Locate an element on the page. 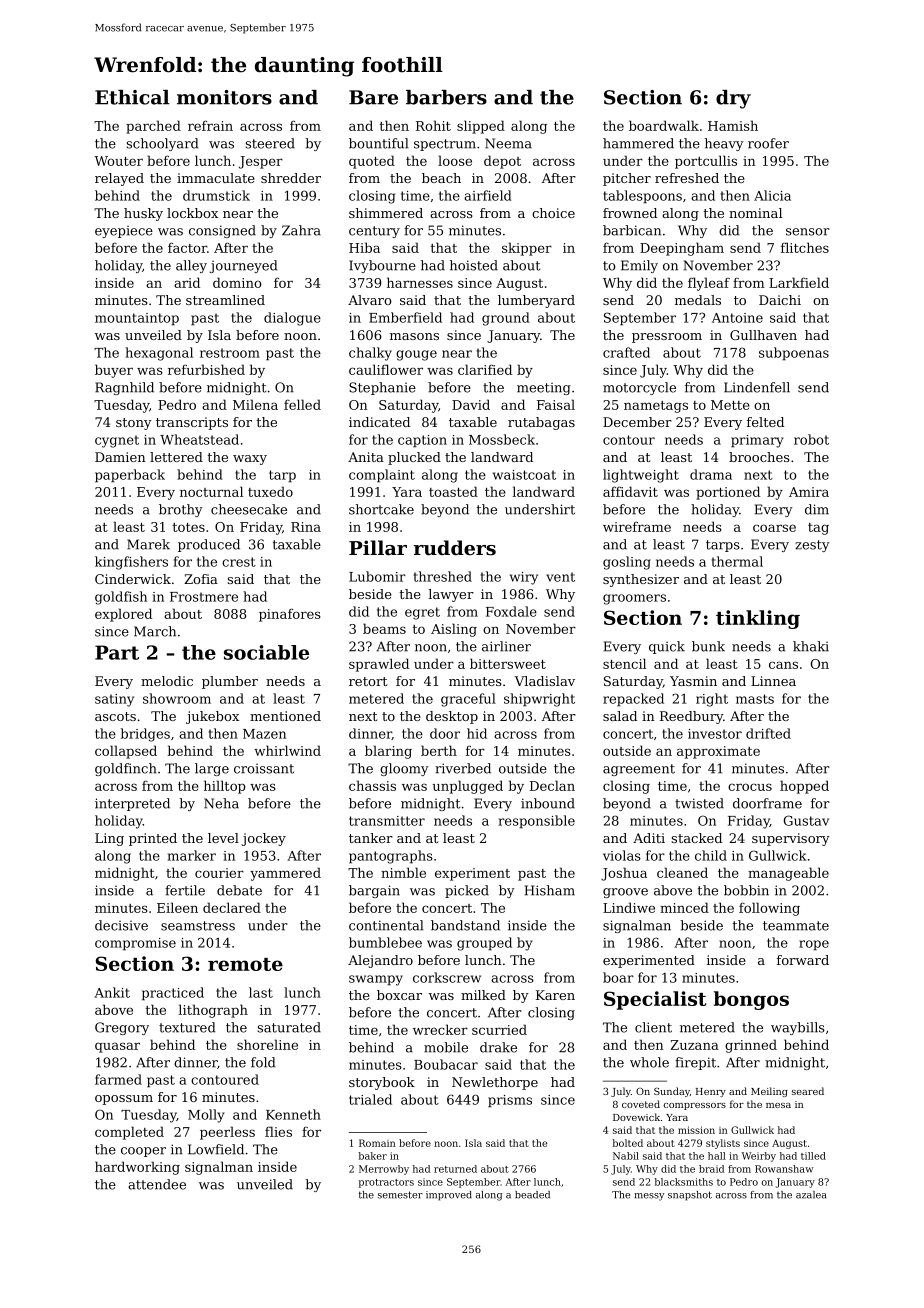 This image has height=1308, width=924. spectrum is located at coordinates (445, 145).
